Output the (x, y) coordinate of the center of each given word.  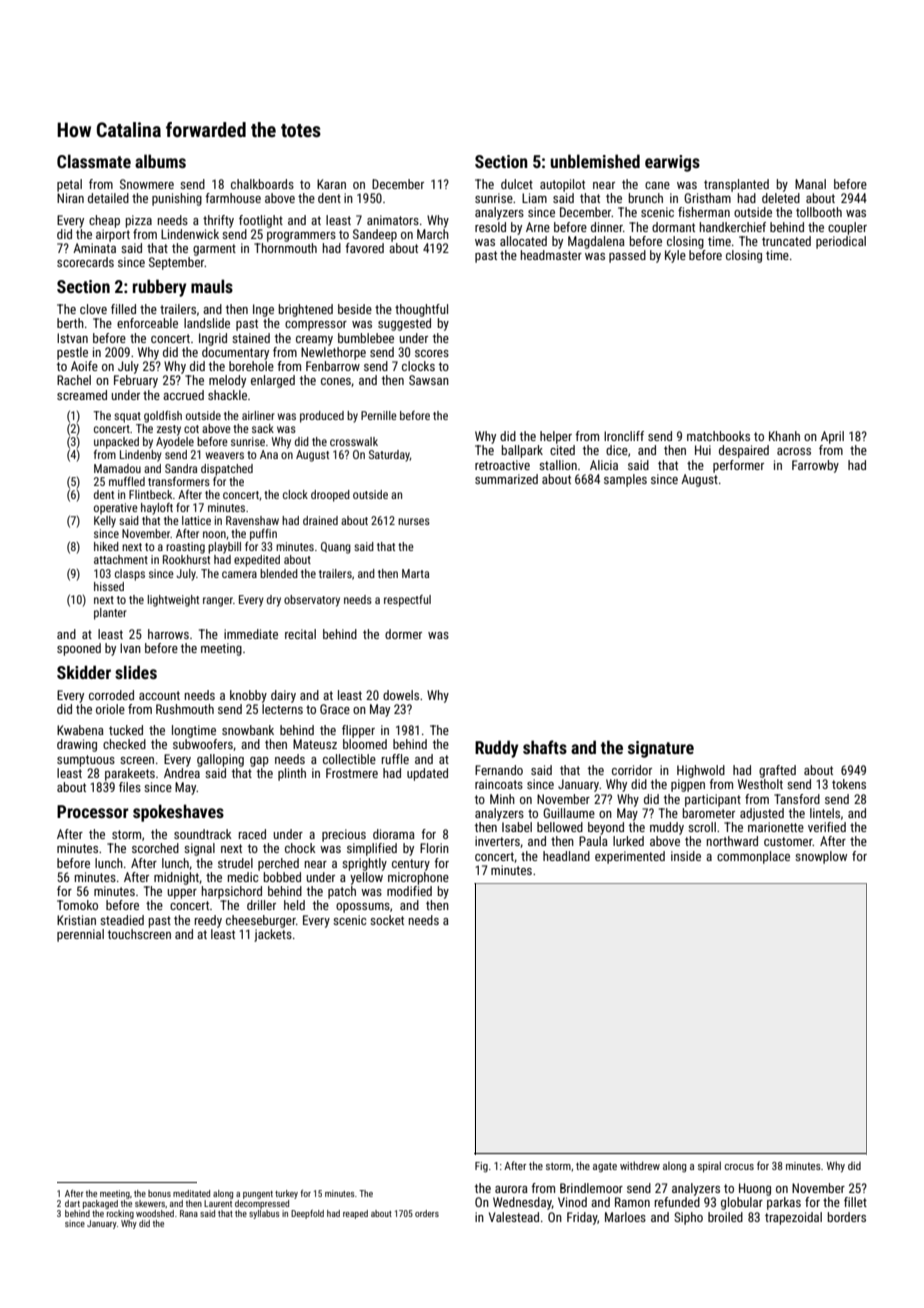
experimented (630, 857)
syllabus (264, 1214)
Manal (810, 184)
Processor (93, 811)
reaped (355, 1214)
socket (387, 920)
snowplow (821, 857)
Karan (331, 184)
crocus (739, 1167)
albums (160, 161)
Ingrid (213, 339)
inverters (497, 841)
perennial (80, 935)
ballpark (522, 451)
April (832, 437)
